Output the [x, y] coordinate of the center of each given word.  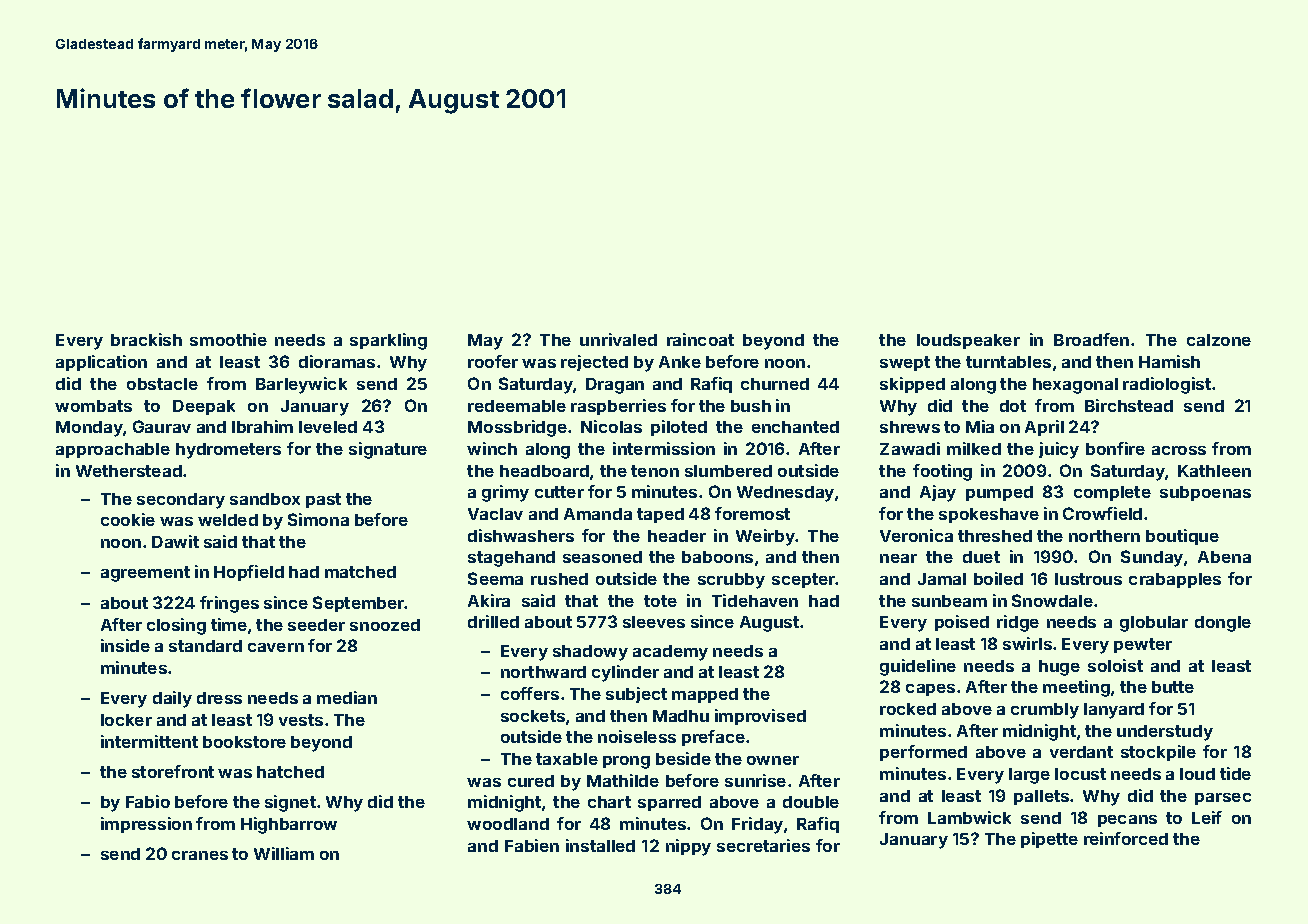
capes [930, 690]
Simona [318, 519]
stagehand [511, 559]
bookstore [244, 742]
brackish [146, 339]
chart [609, 802]
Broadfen [1091, 339]
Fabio [148, 801]
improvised [760, 717]
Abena [1224, 557]
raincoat [700, 339]
